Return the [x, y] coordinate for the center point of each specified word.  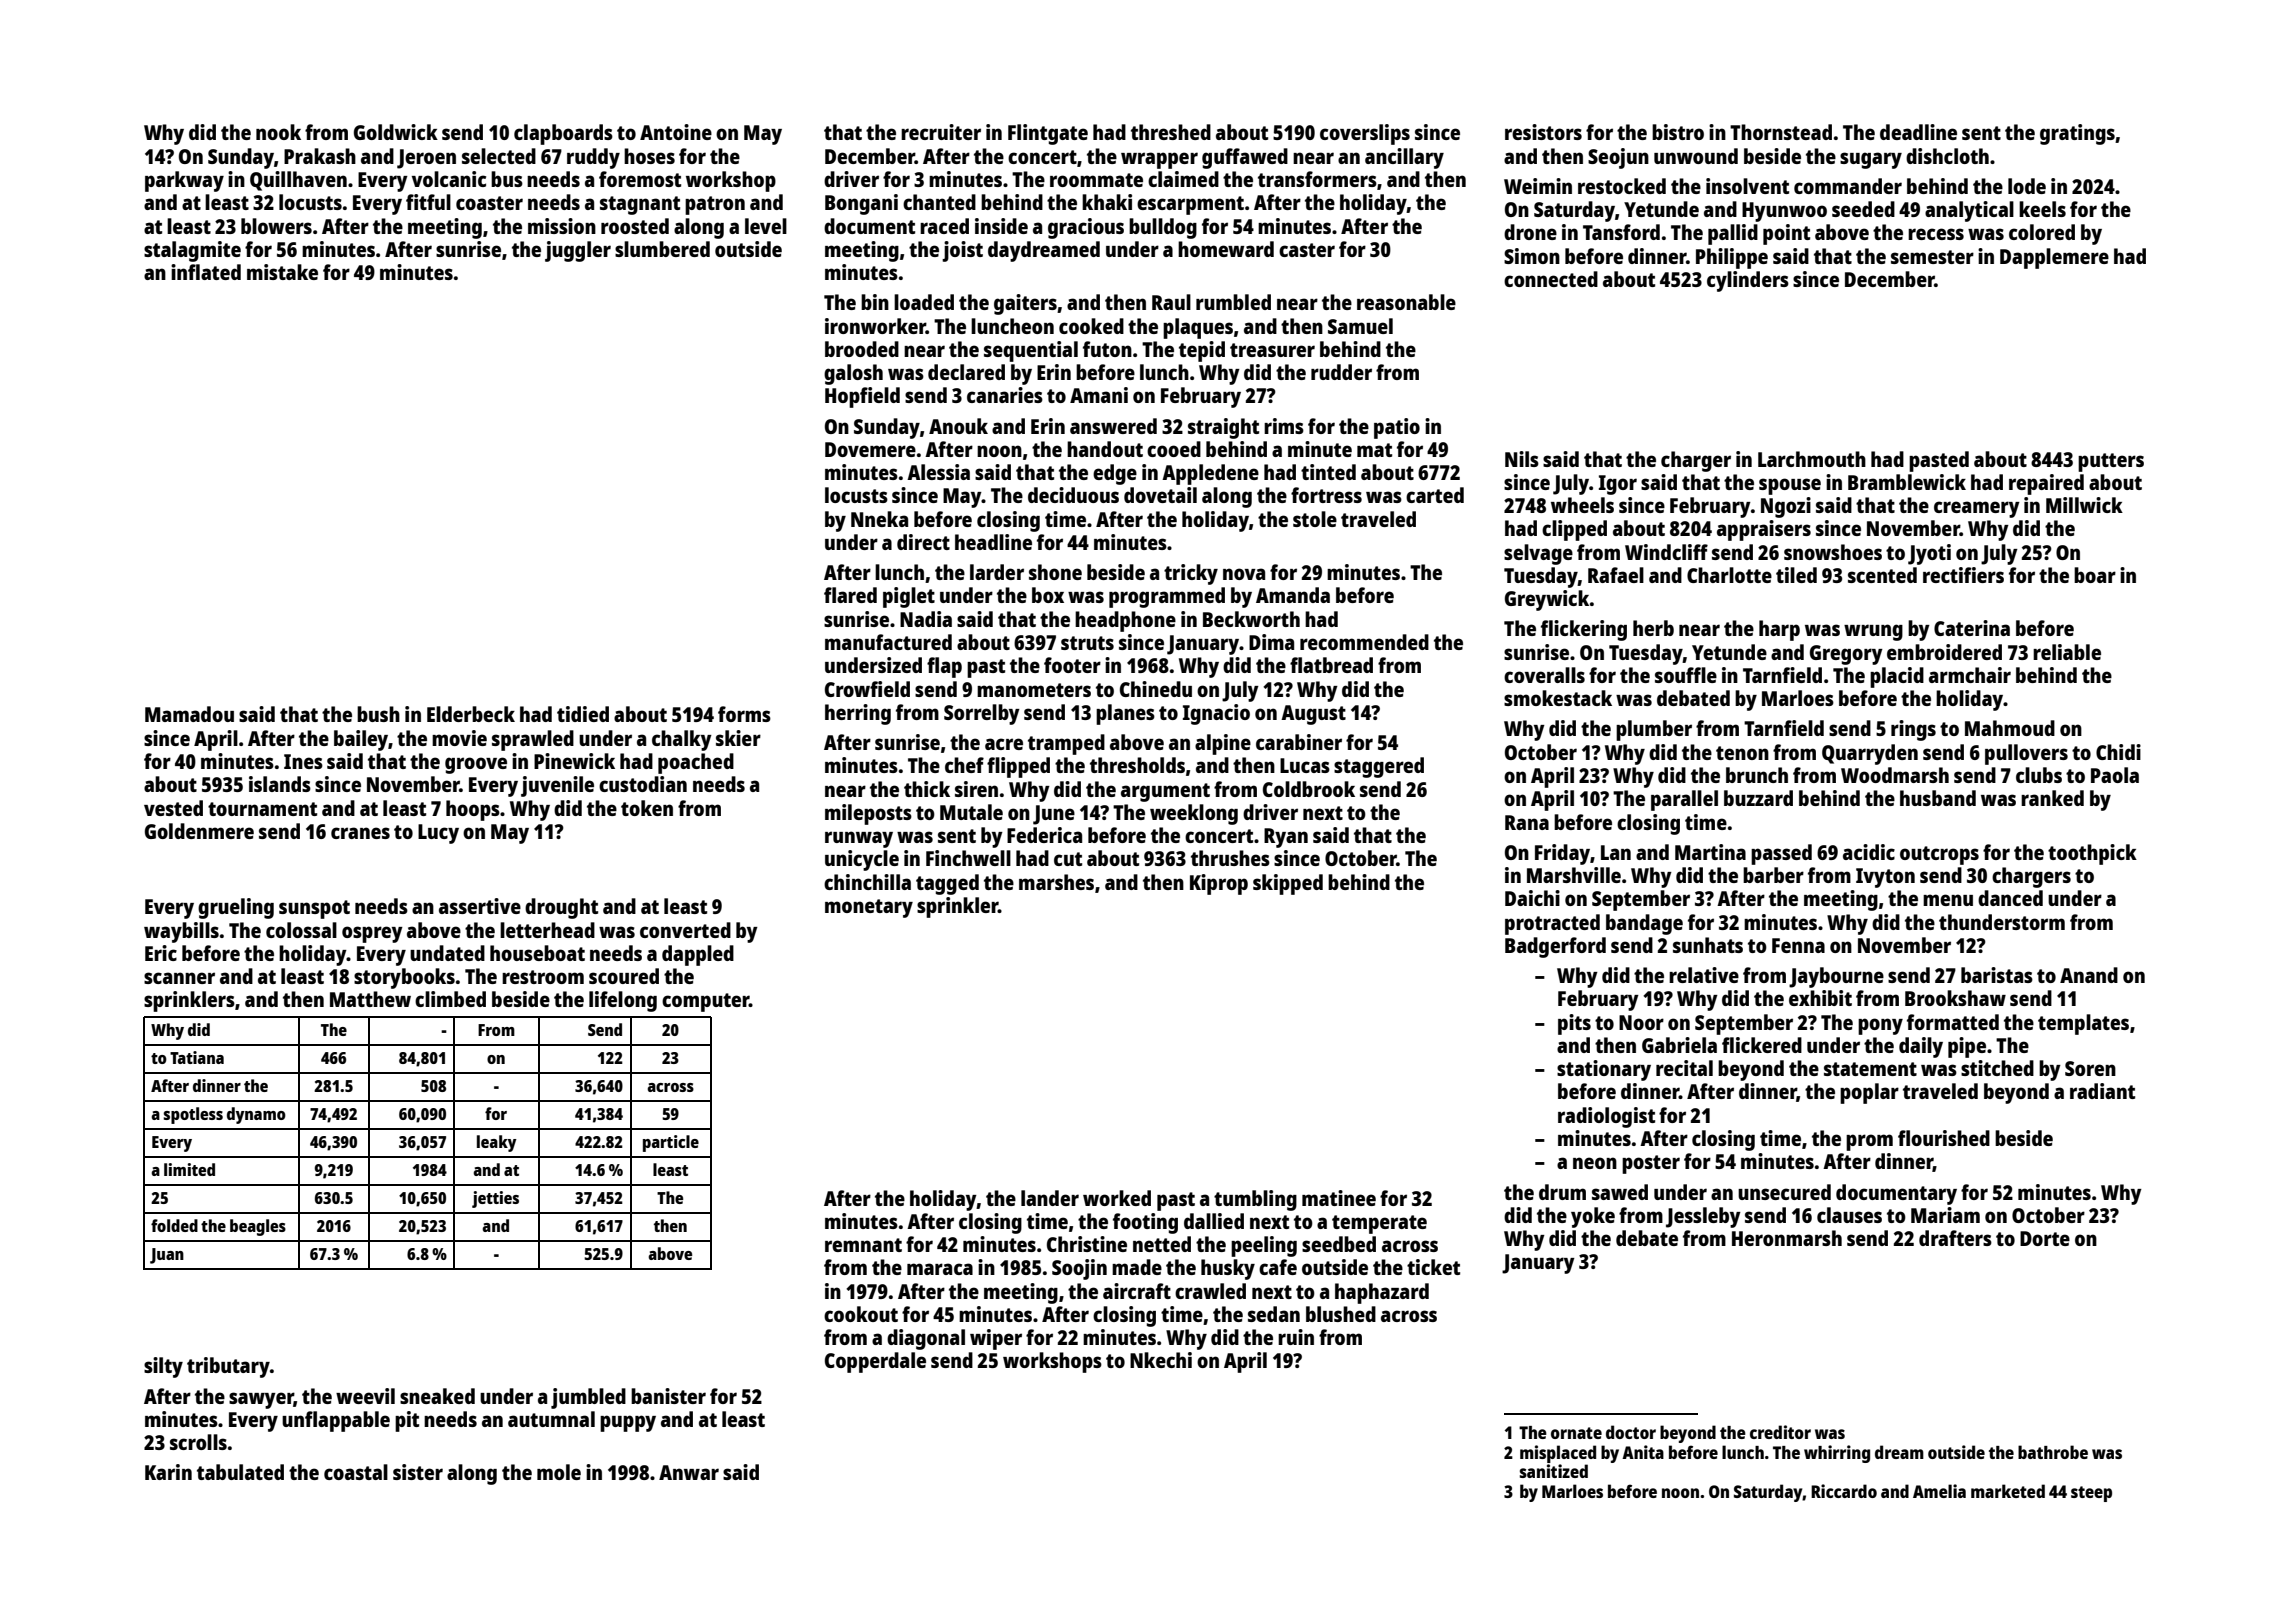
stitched [1997, 1068]
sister [418, 1472]
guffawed [1245, 158]
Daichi [1532, 898]
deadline [1918, 132]
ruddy [593, 158]
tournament [262, 809]
